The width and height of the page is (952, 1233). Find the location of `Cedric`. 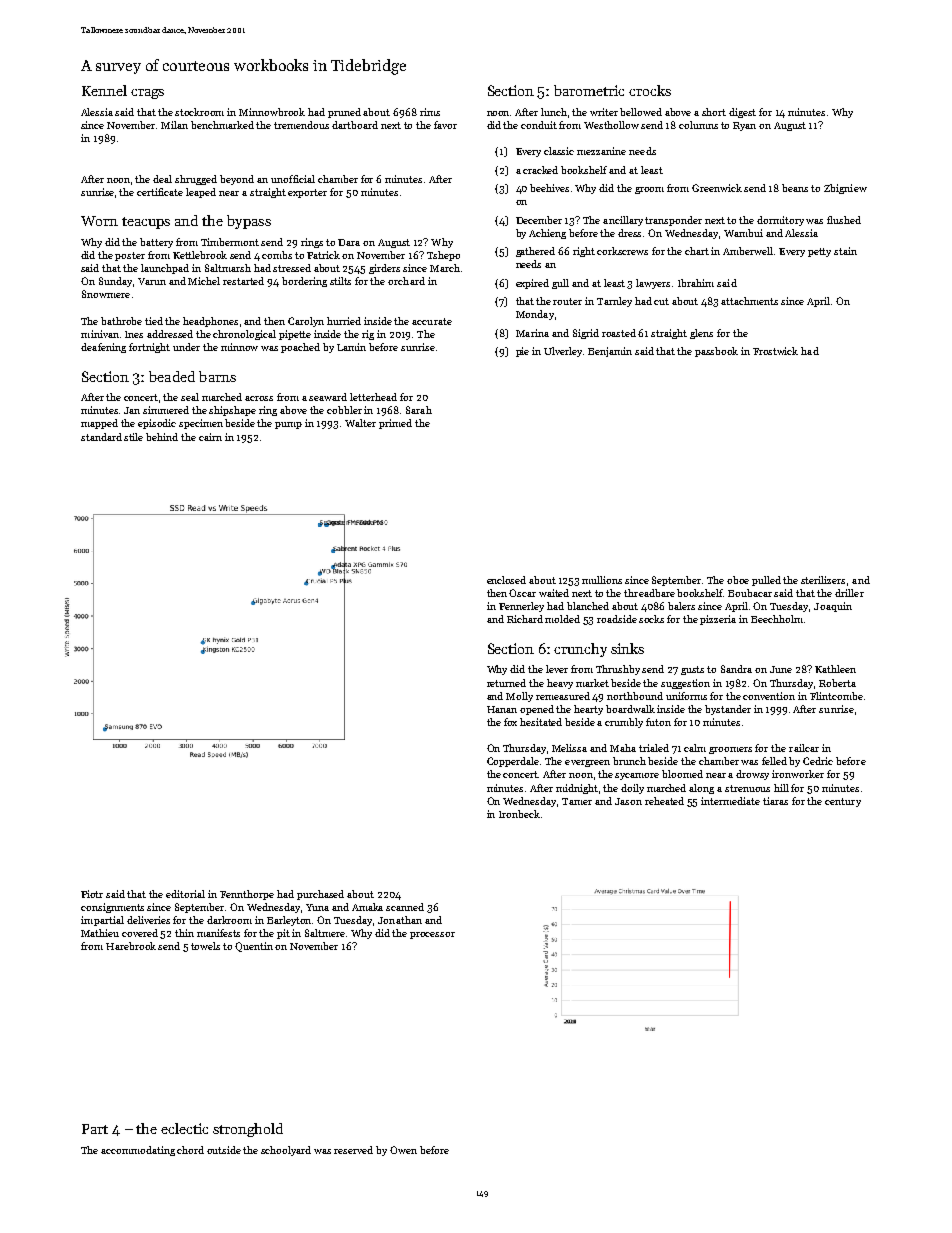

Cedric is located at coordinates (818, 761).
